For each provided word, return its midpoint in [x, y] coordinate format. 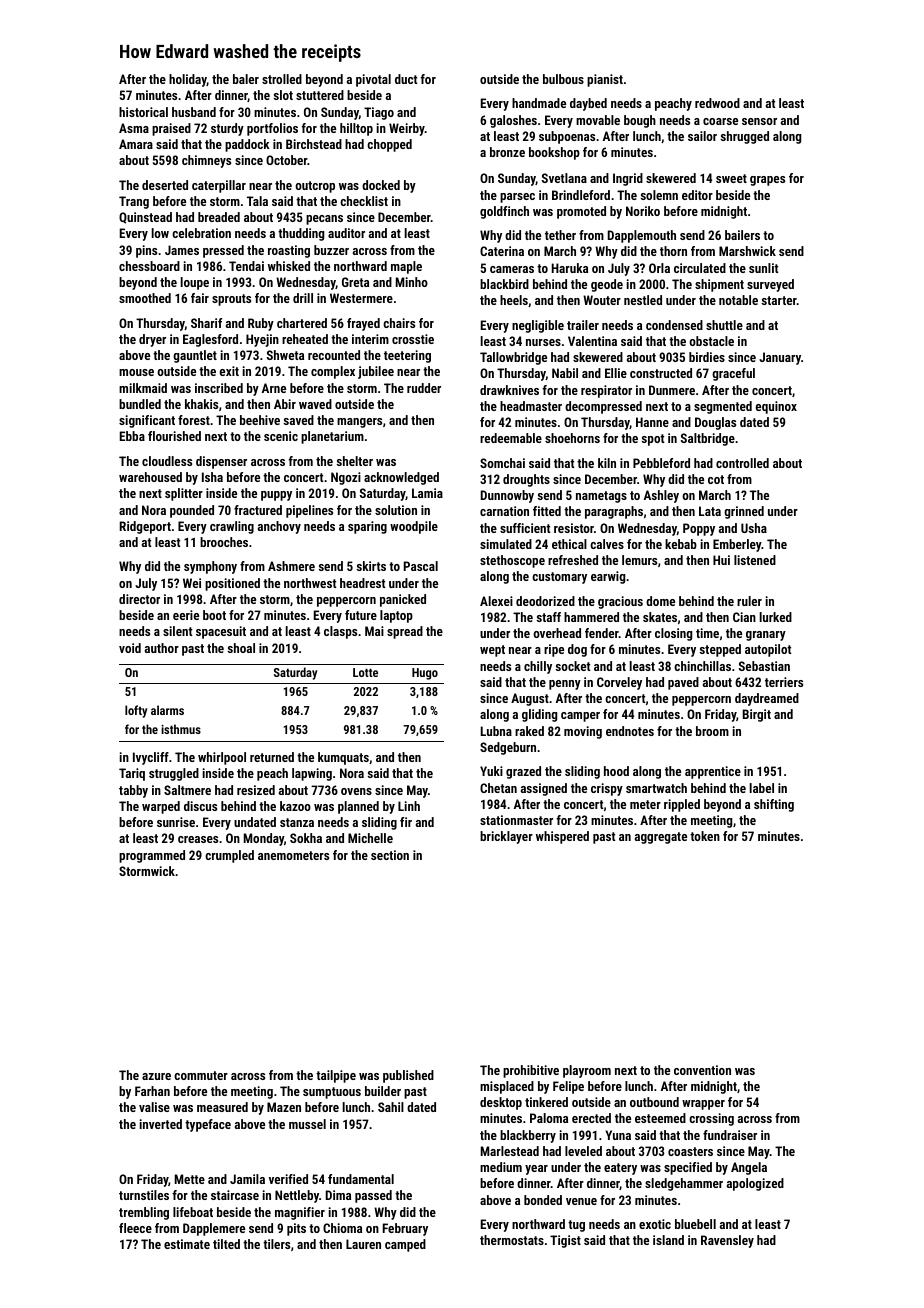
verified [288, 1179]
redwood [717, 103]
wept [492, 651]
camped [405, 1245]
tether [560, 235]
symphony [210, 567]
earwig [608, 577]
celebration [201, 233]
